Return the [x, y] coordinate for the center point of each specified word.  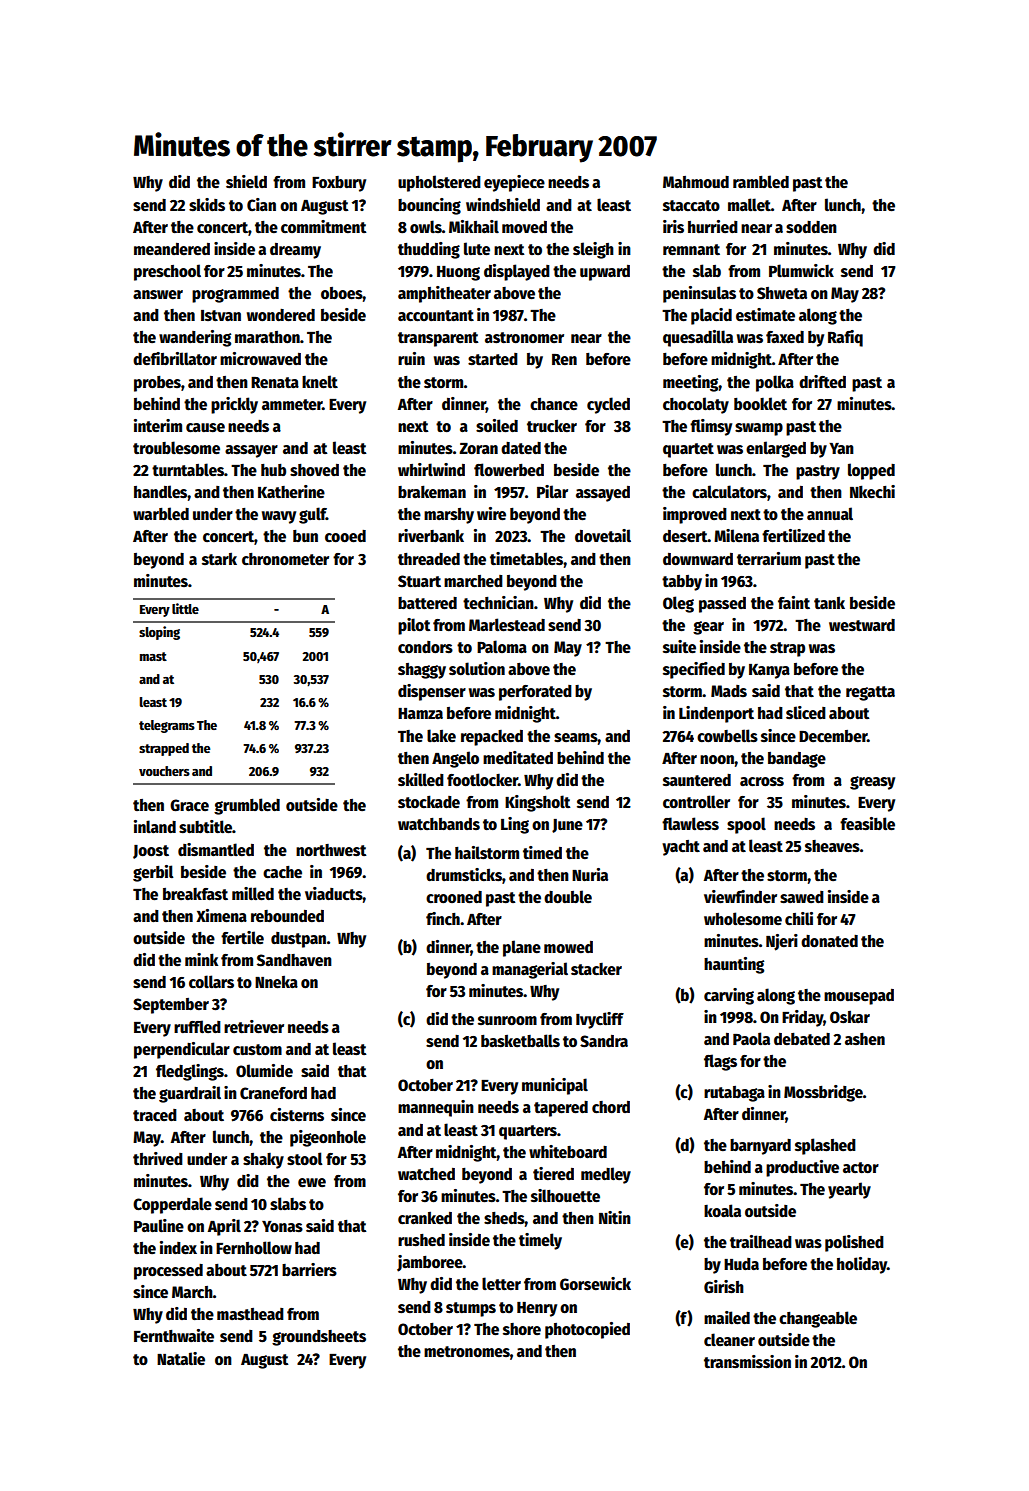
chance [554, 404]
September [171, 1006]
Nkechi [872, 492]
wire [491, 514]
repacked [492, 738]
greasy [872, 783]
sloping [159, 633]
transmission [747, 1362]
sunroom [507, 1021]
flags [720, 1062]
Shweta [782, 293]
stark [219, 559]
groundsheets [319, 1338]
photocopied [587, 1330]
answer [158, 295]
